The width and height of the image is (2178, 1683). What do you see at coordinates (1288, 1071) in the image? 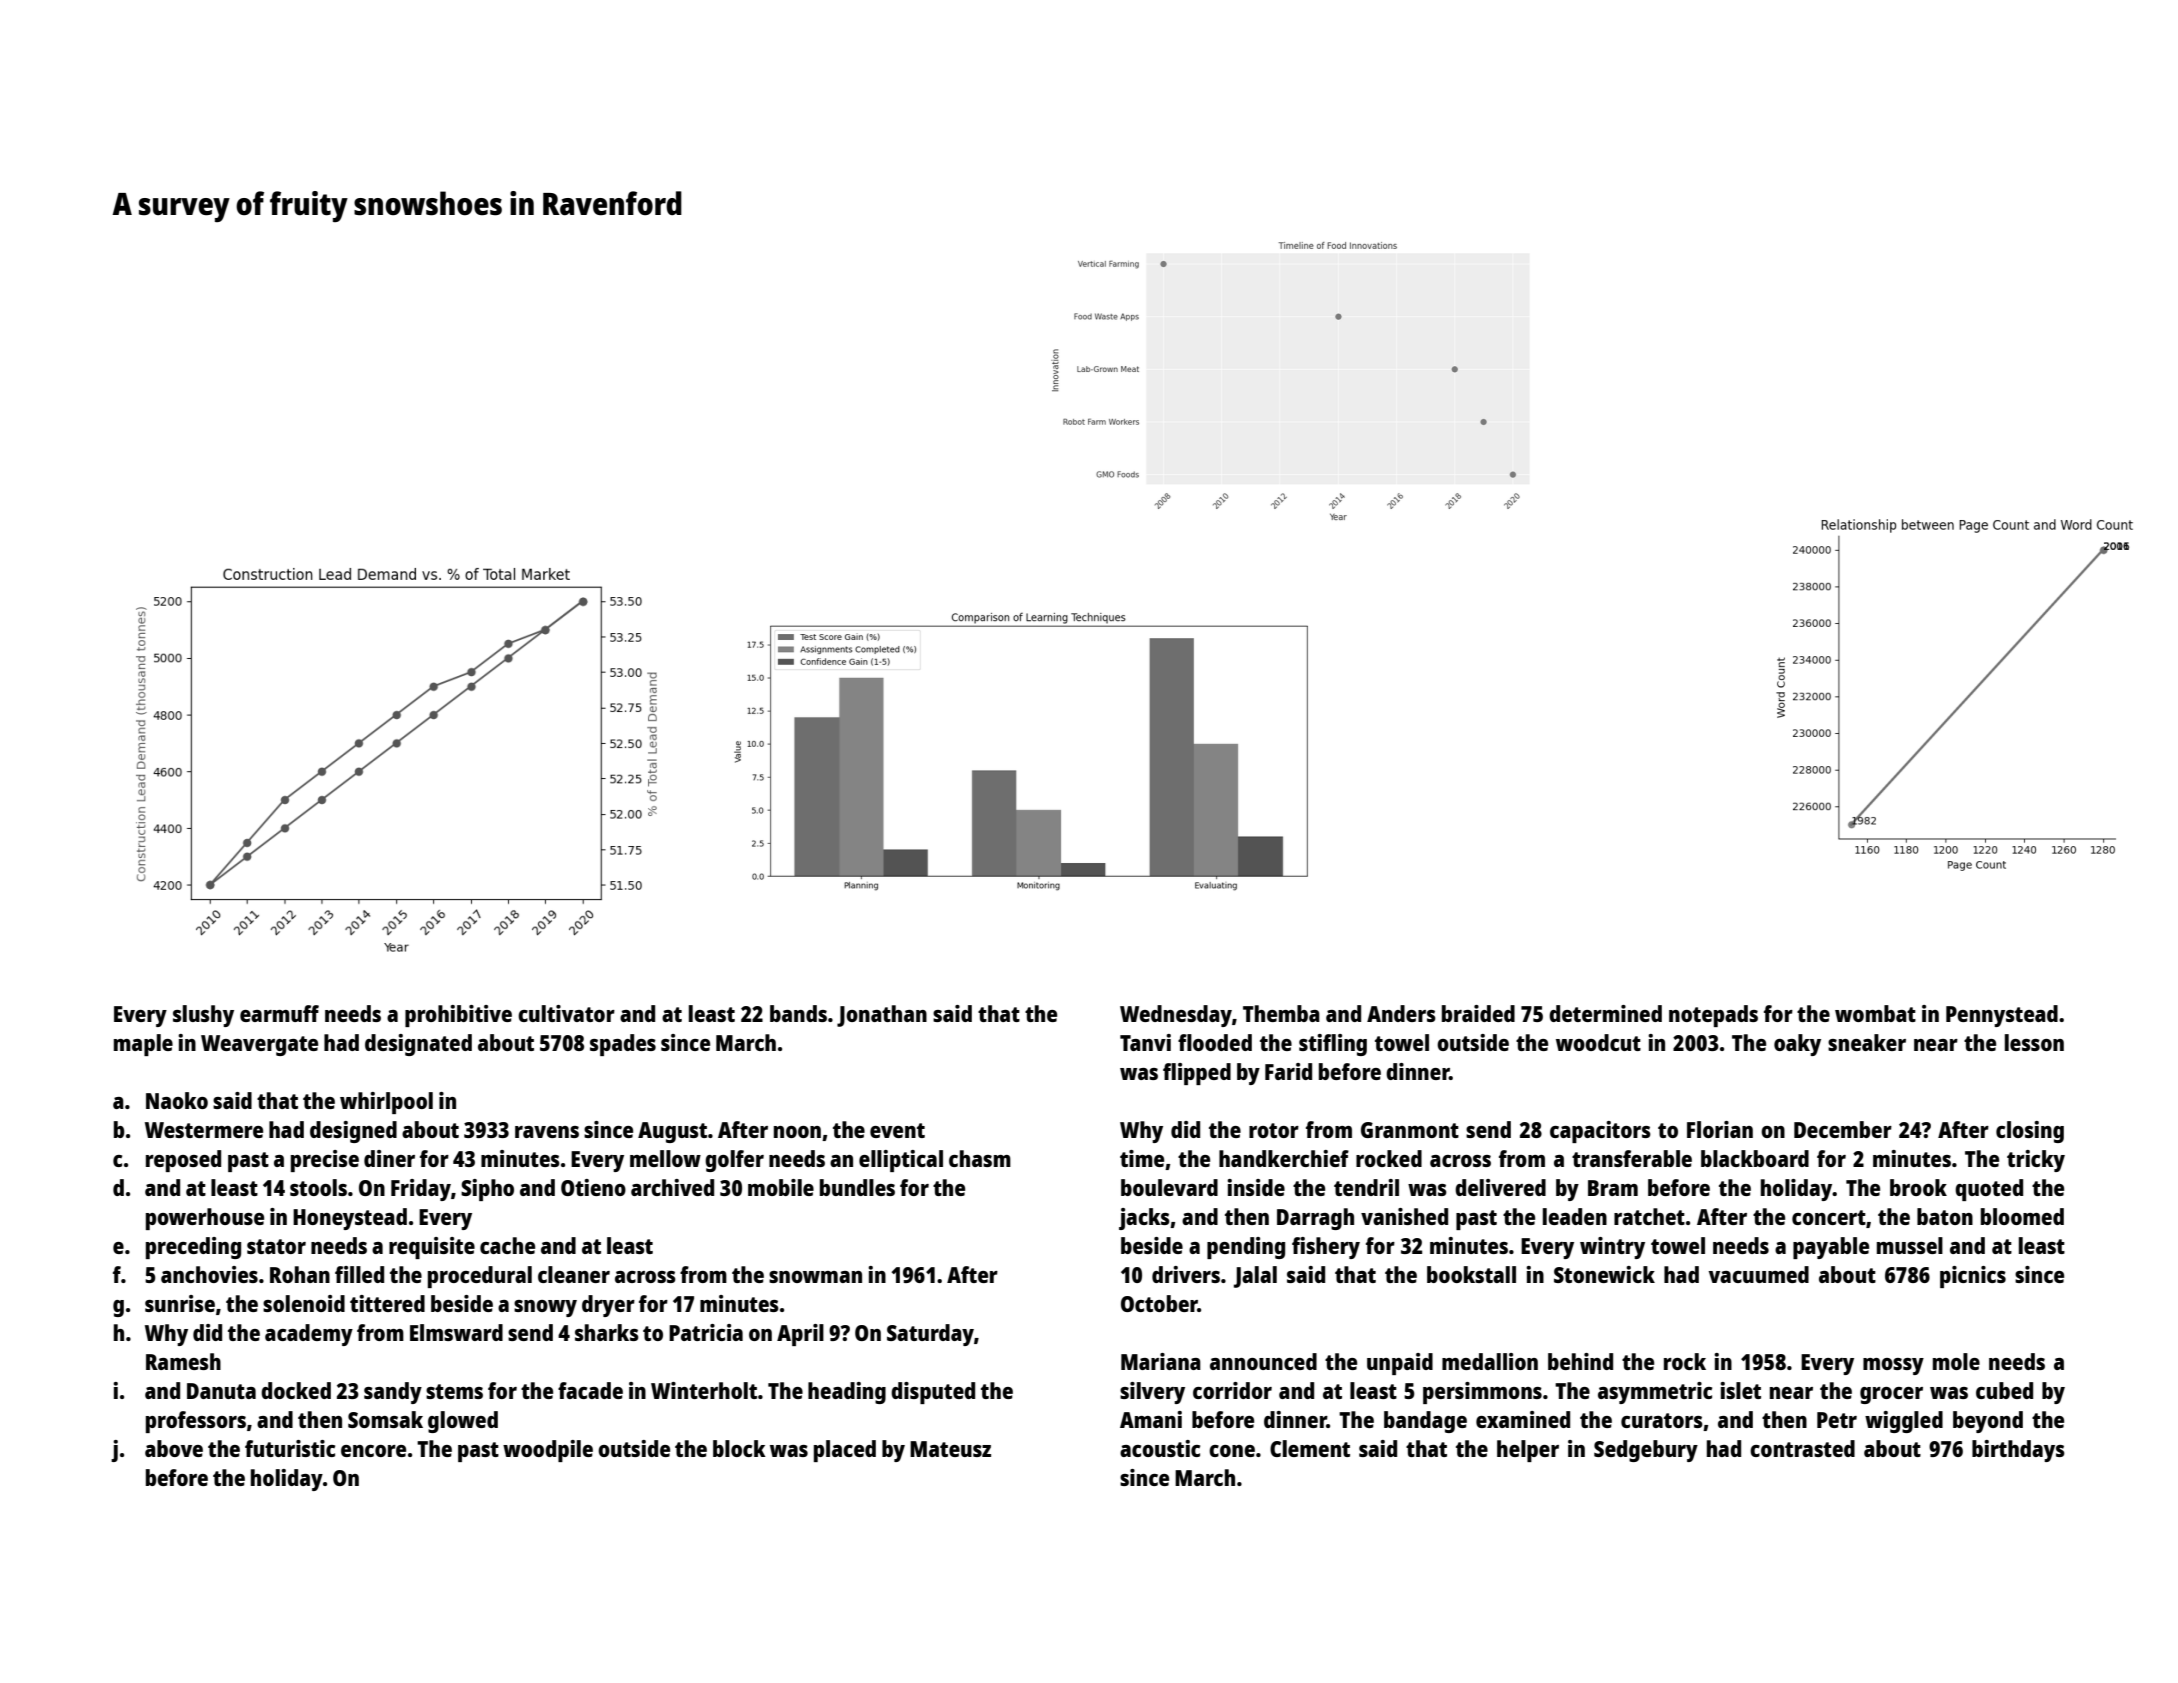
I see `Farid` at bounding box center [1288, 1071].
